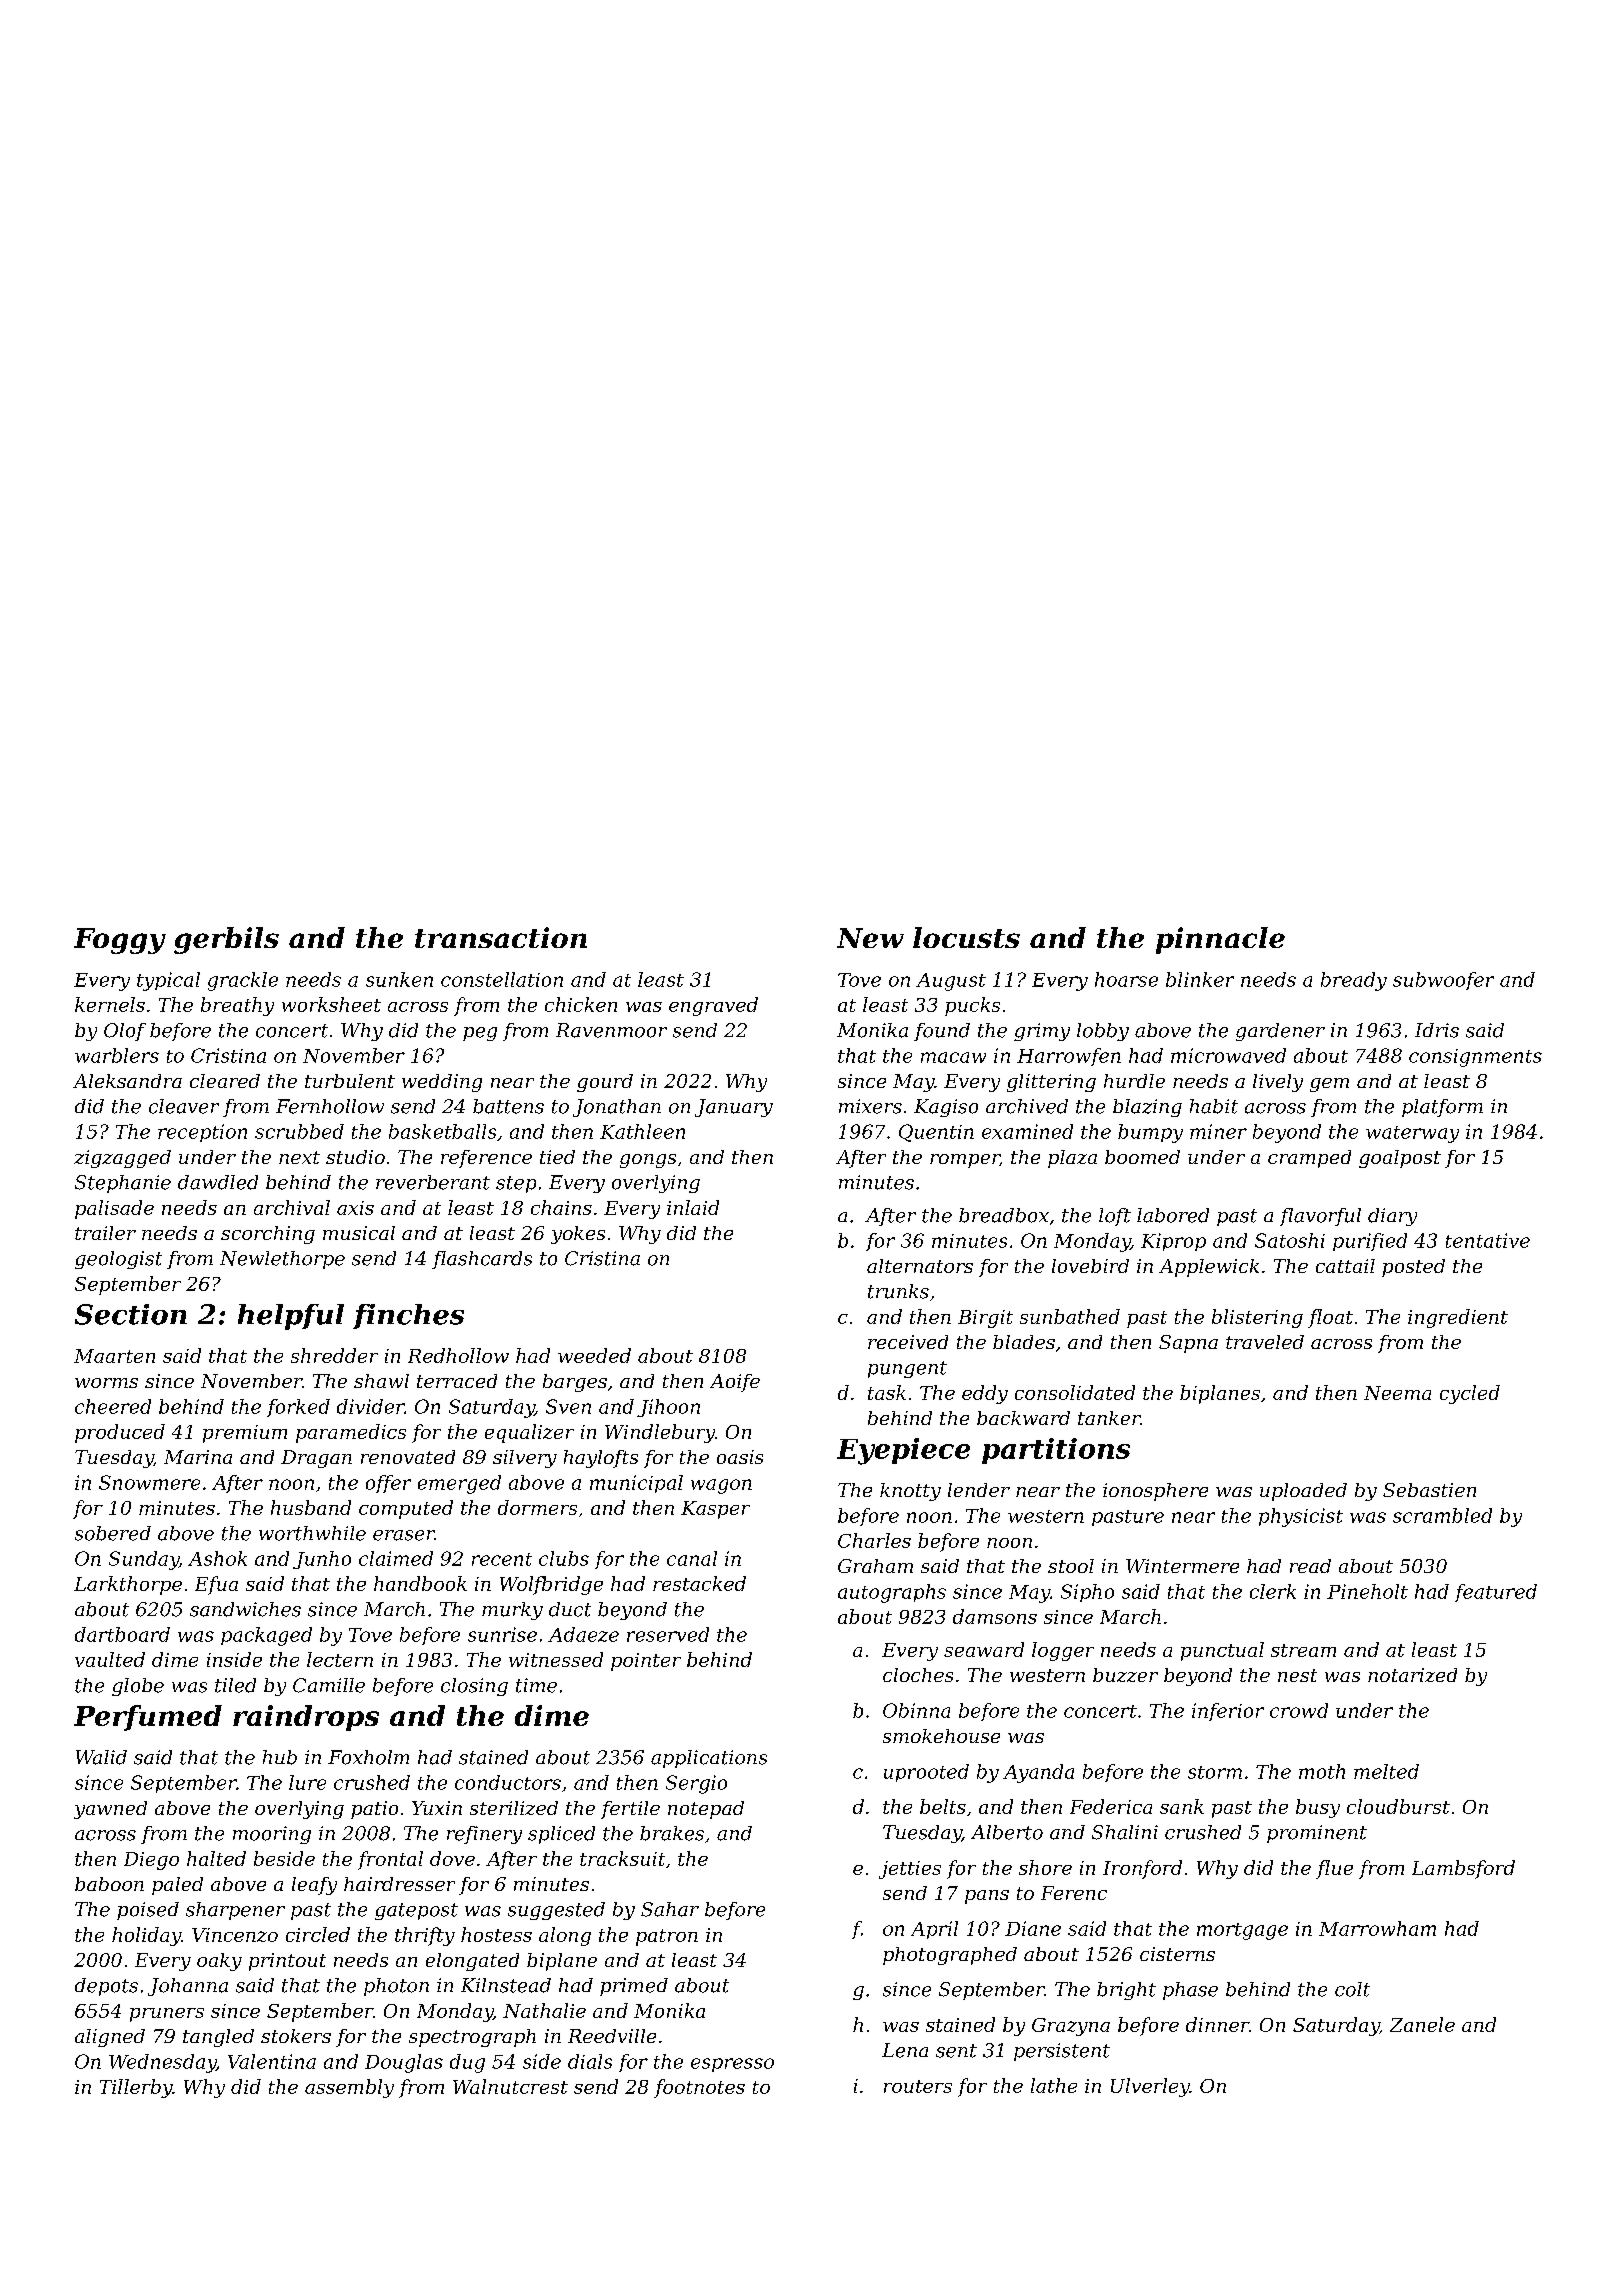 The width and height of the screenshot is (1620, 2292). What do you see at coordinates (965, 1161) in the screenshot?
I see `romper` at bounding box center [965, 1161].
